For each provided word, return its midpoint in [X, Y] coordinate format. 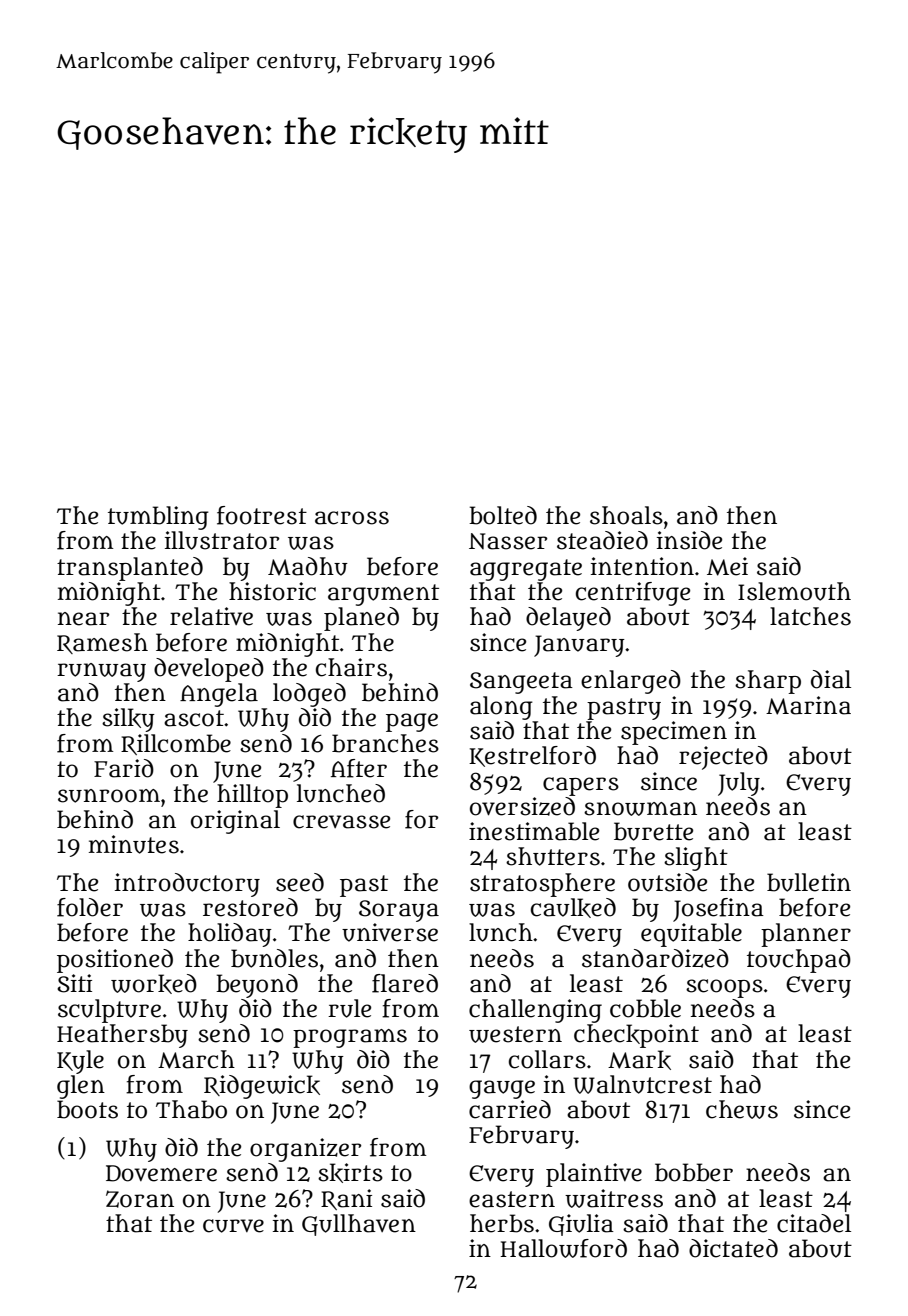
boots [87, 1109]
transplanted [130, 569]
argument [383, 595]
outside [667, 882]
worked [154, 984]
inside [689, 540]
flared [405, 983]
